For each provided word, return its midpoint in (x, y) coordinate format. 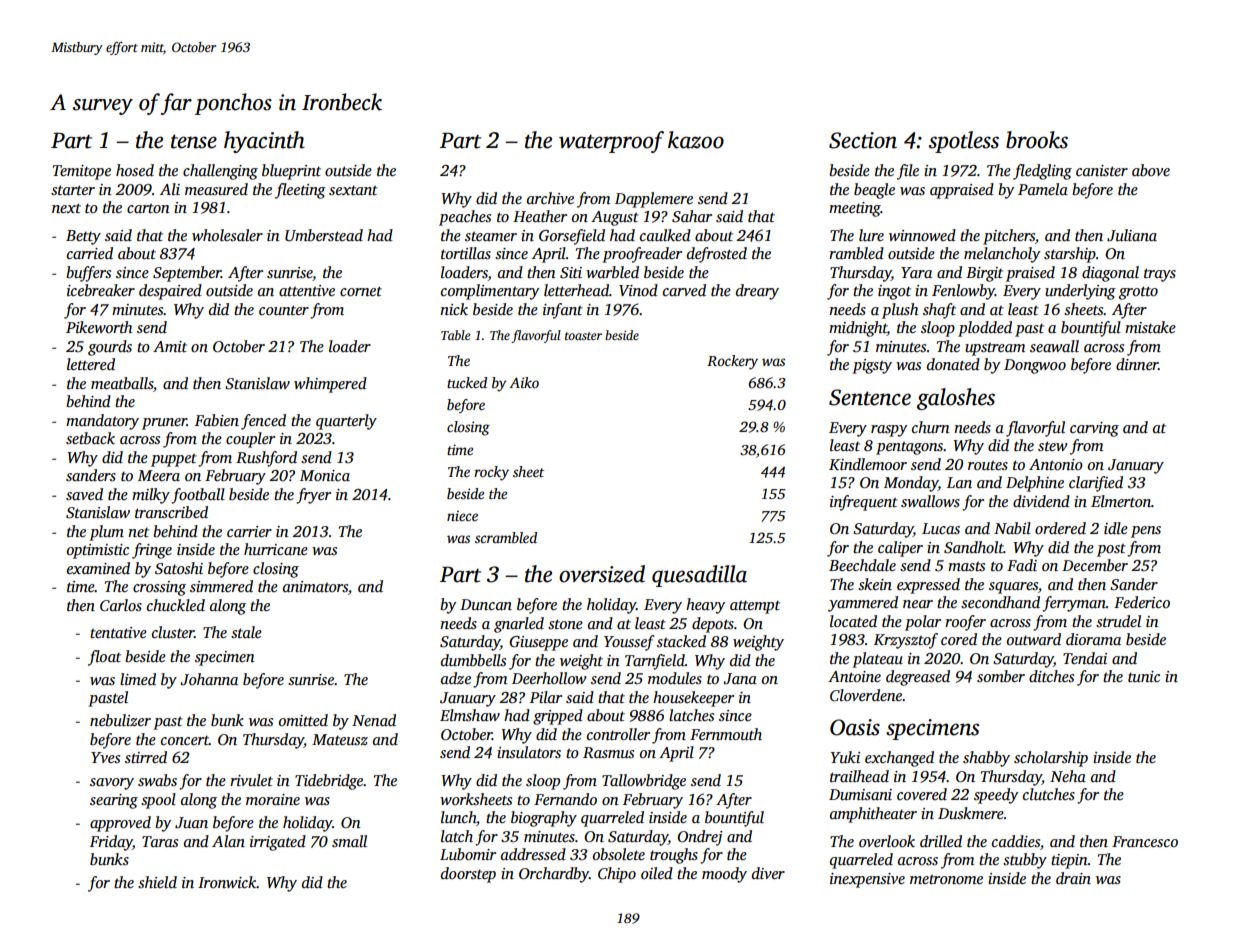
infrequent (864, 503)
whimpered (330, 385)
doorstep (468, 875)
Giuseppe (538, 643)
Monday (911, 484)
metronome (946, 879)
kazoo (696, 140)
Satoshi (179, 568)
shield (157, 882)
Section (863, 140)
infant (563, 311)
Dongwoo (1035, 366)
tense (194, 141)
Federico (1142, 602)
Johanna (209, 679)
